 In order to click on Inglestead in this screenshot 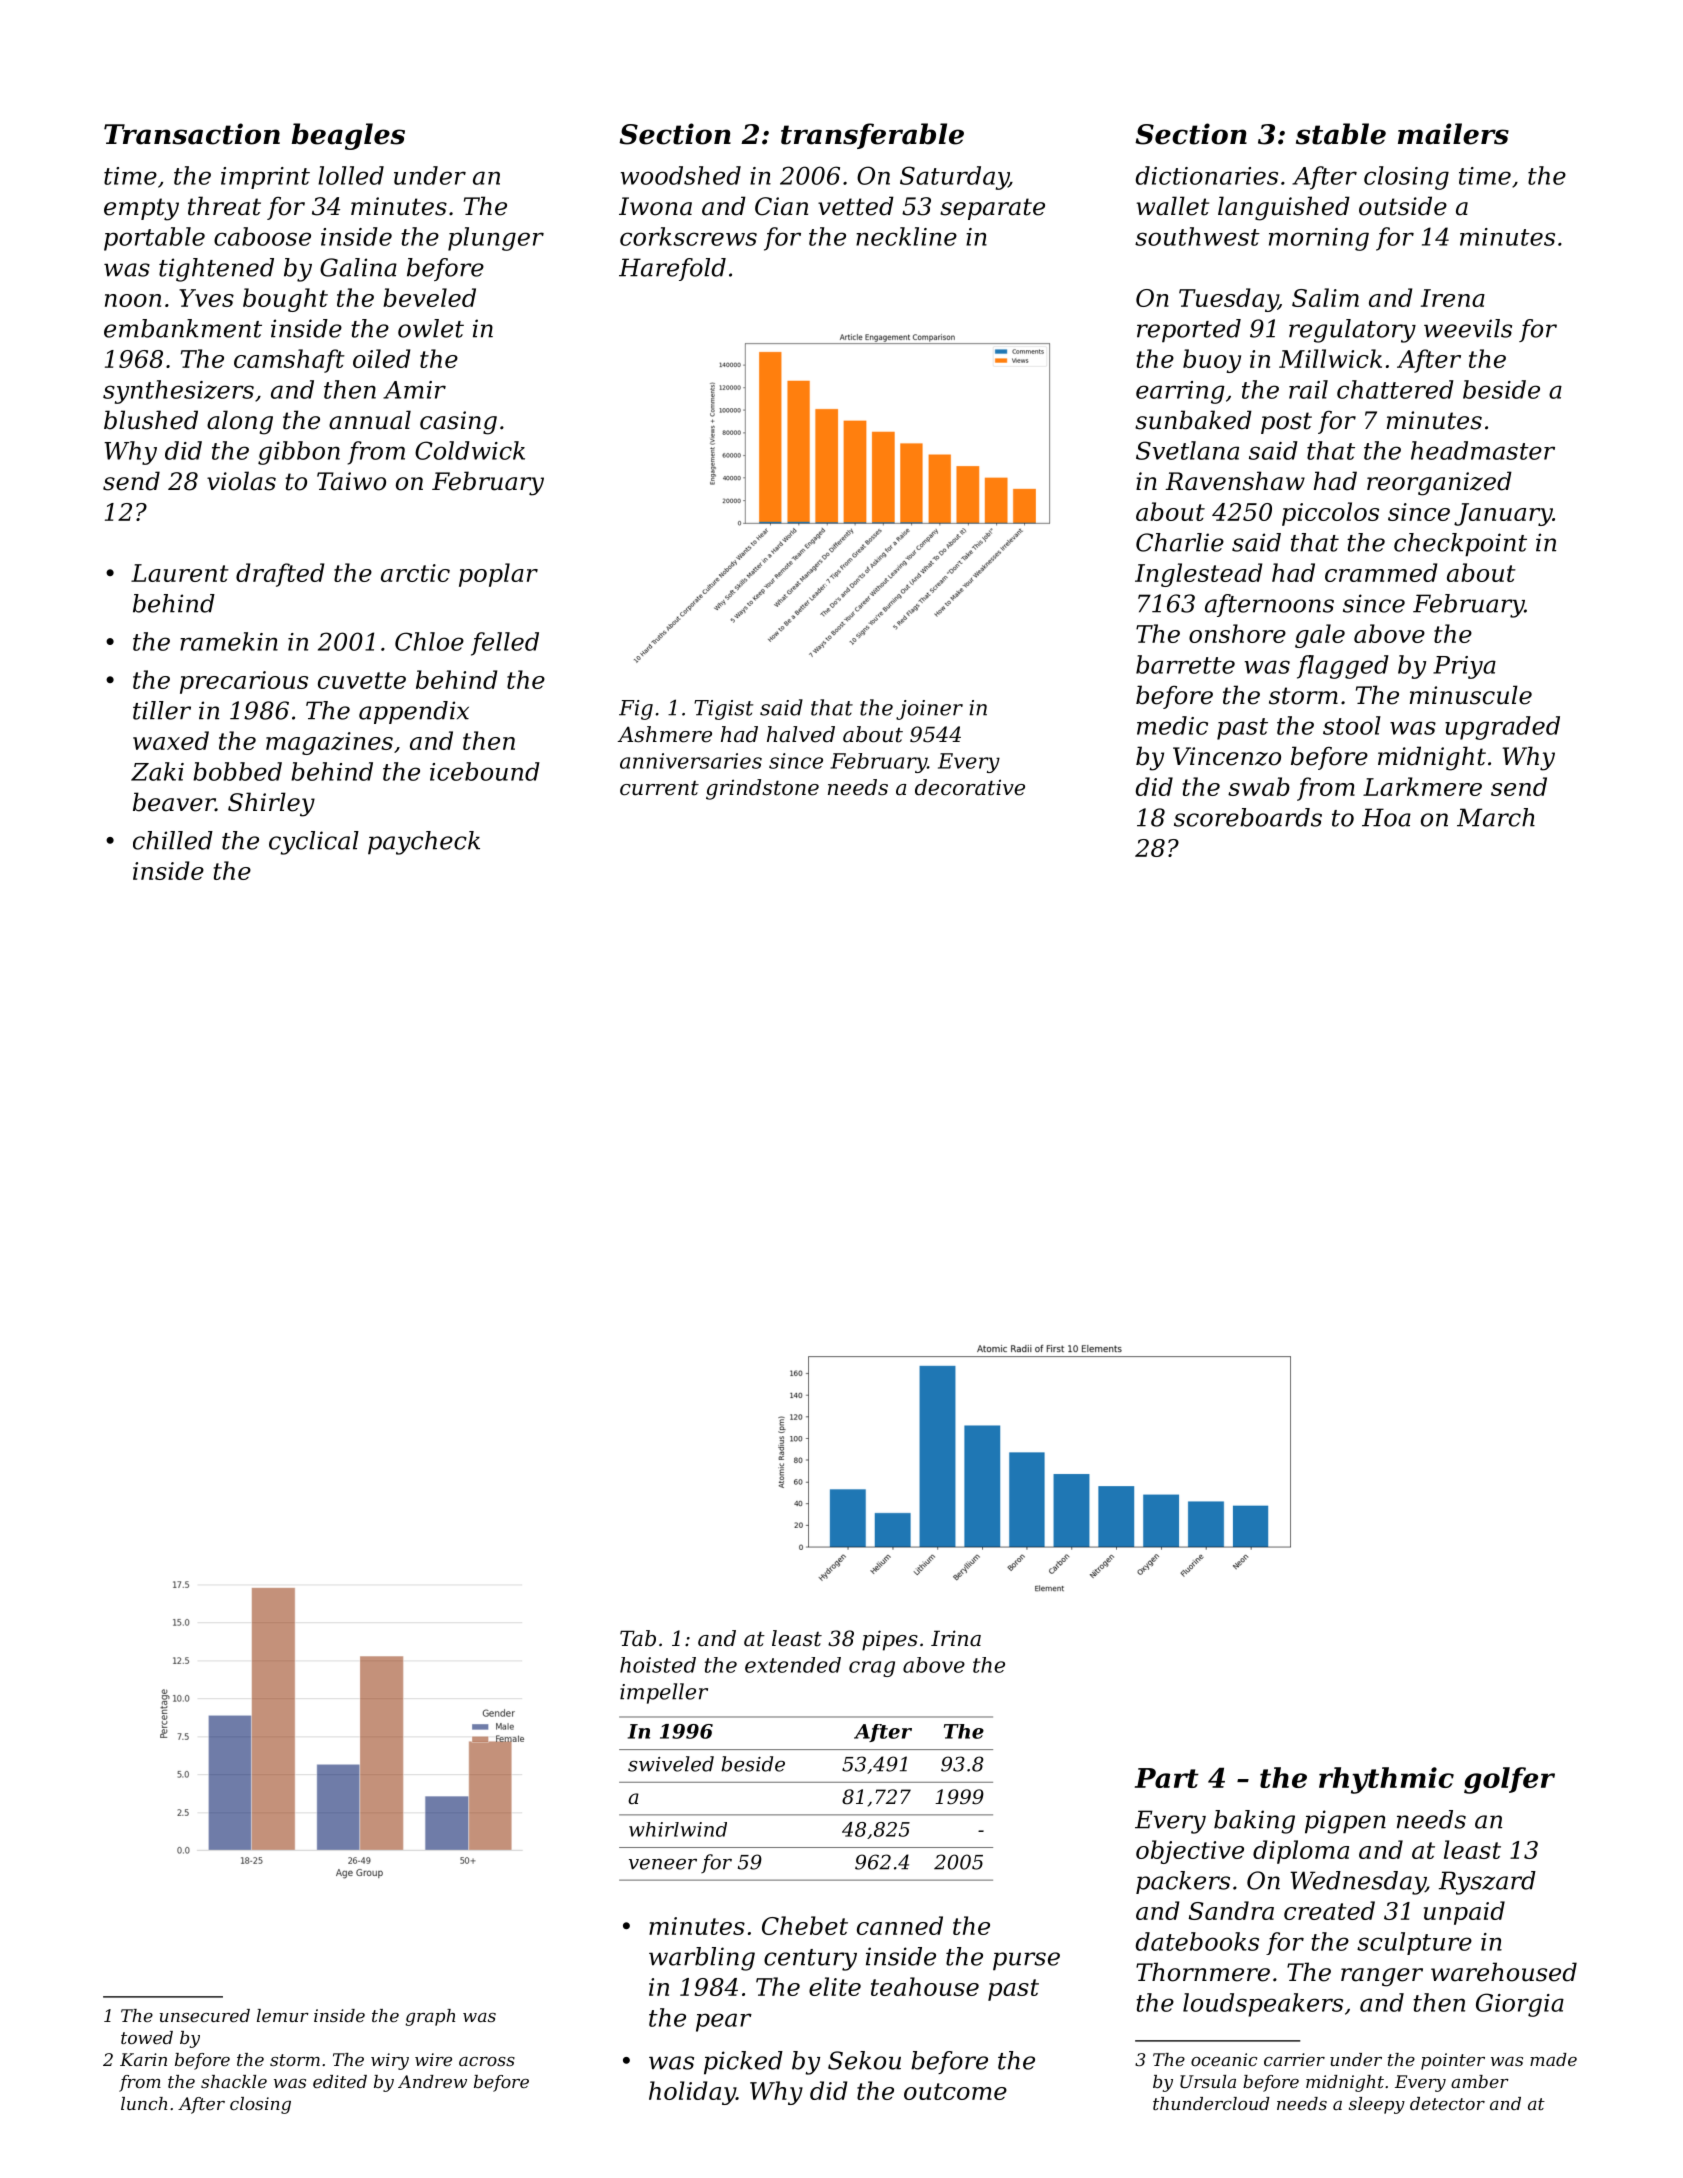, I will do `click(1198, 575)`.
